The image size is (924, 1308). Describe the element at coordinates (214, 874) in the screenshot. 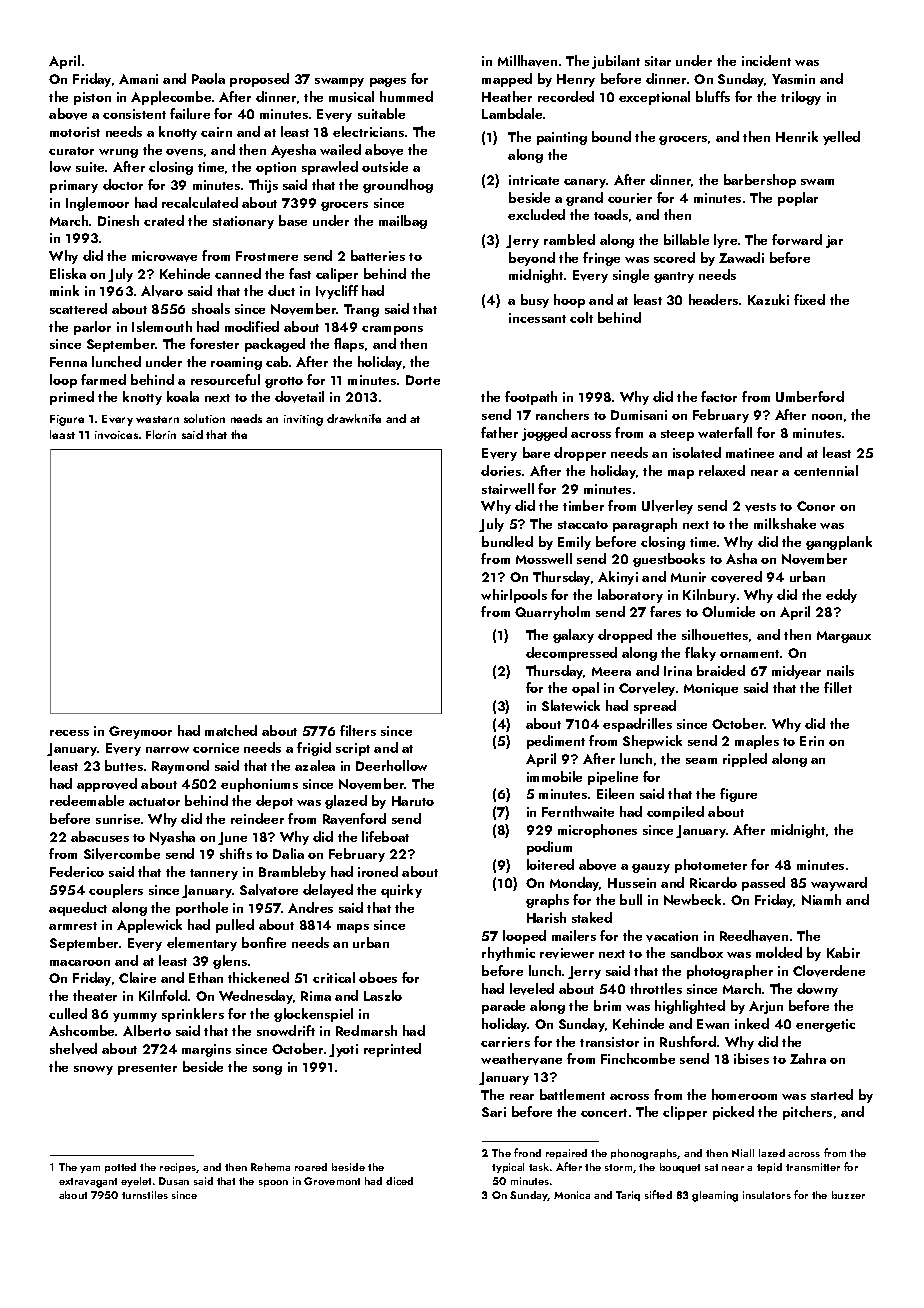

I see `tannery` at that location.
